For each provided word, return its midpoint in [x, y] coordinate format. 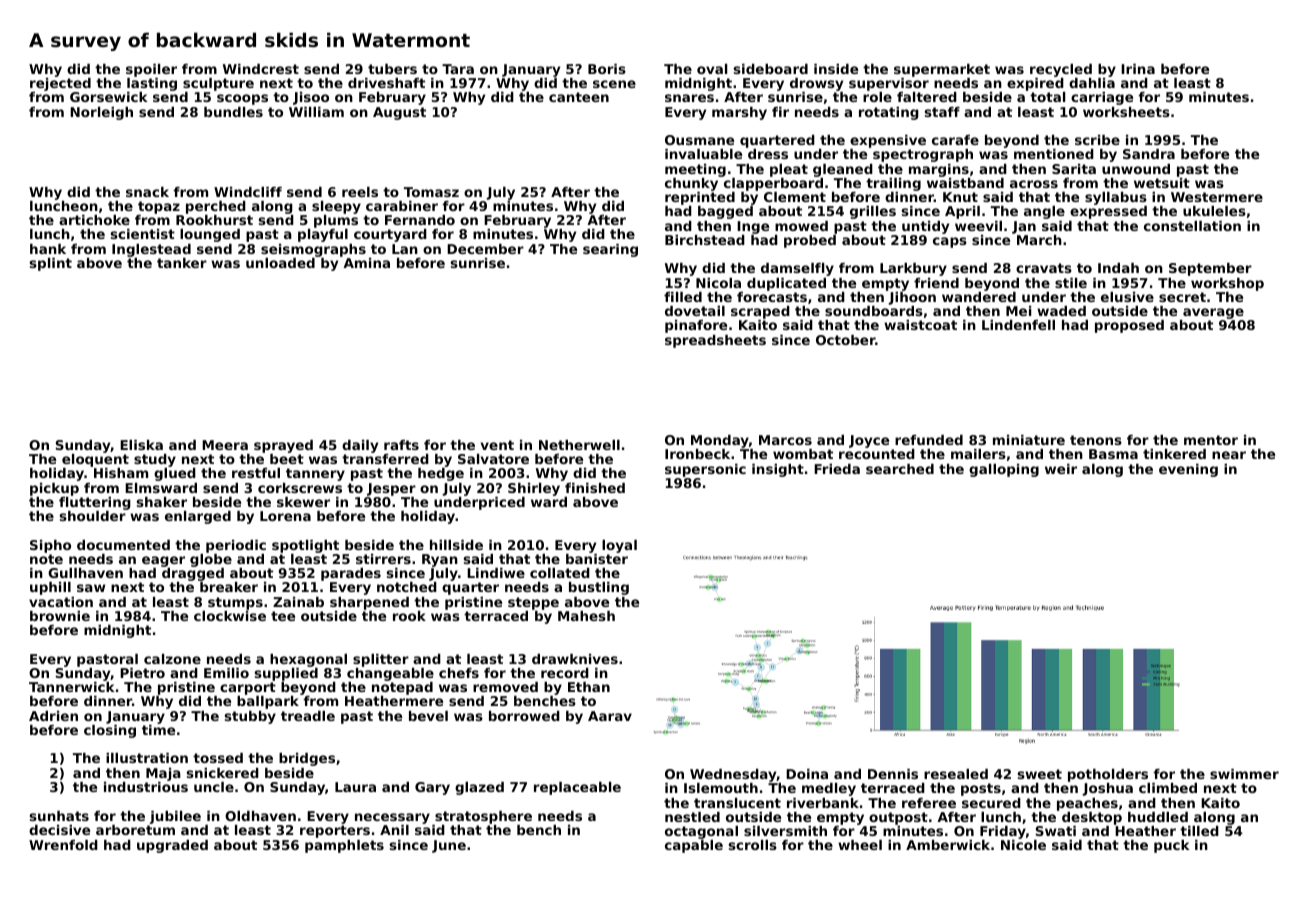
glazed [479, 788]
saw [91, 588]
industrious [146, 787]
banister [597, 559]
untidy [925, 227]
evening [1188, 470]
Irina [1138, 69]
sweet [1040, 774]
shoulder [93, 516]
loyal [619, 546]
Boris [607, 69]
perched [216, 207]
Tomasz [431, 192]
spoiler [151, 70]
